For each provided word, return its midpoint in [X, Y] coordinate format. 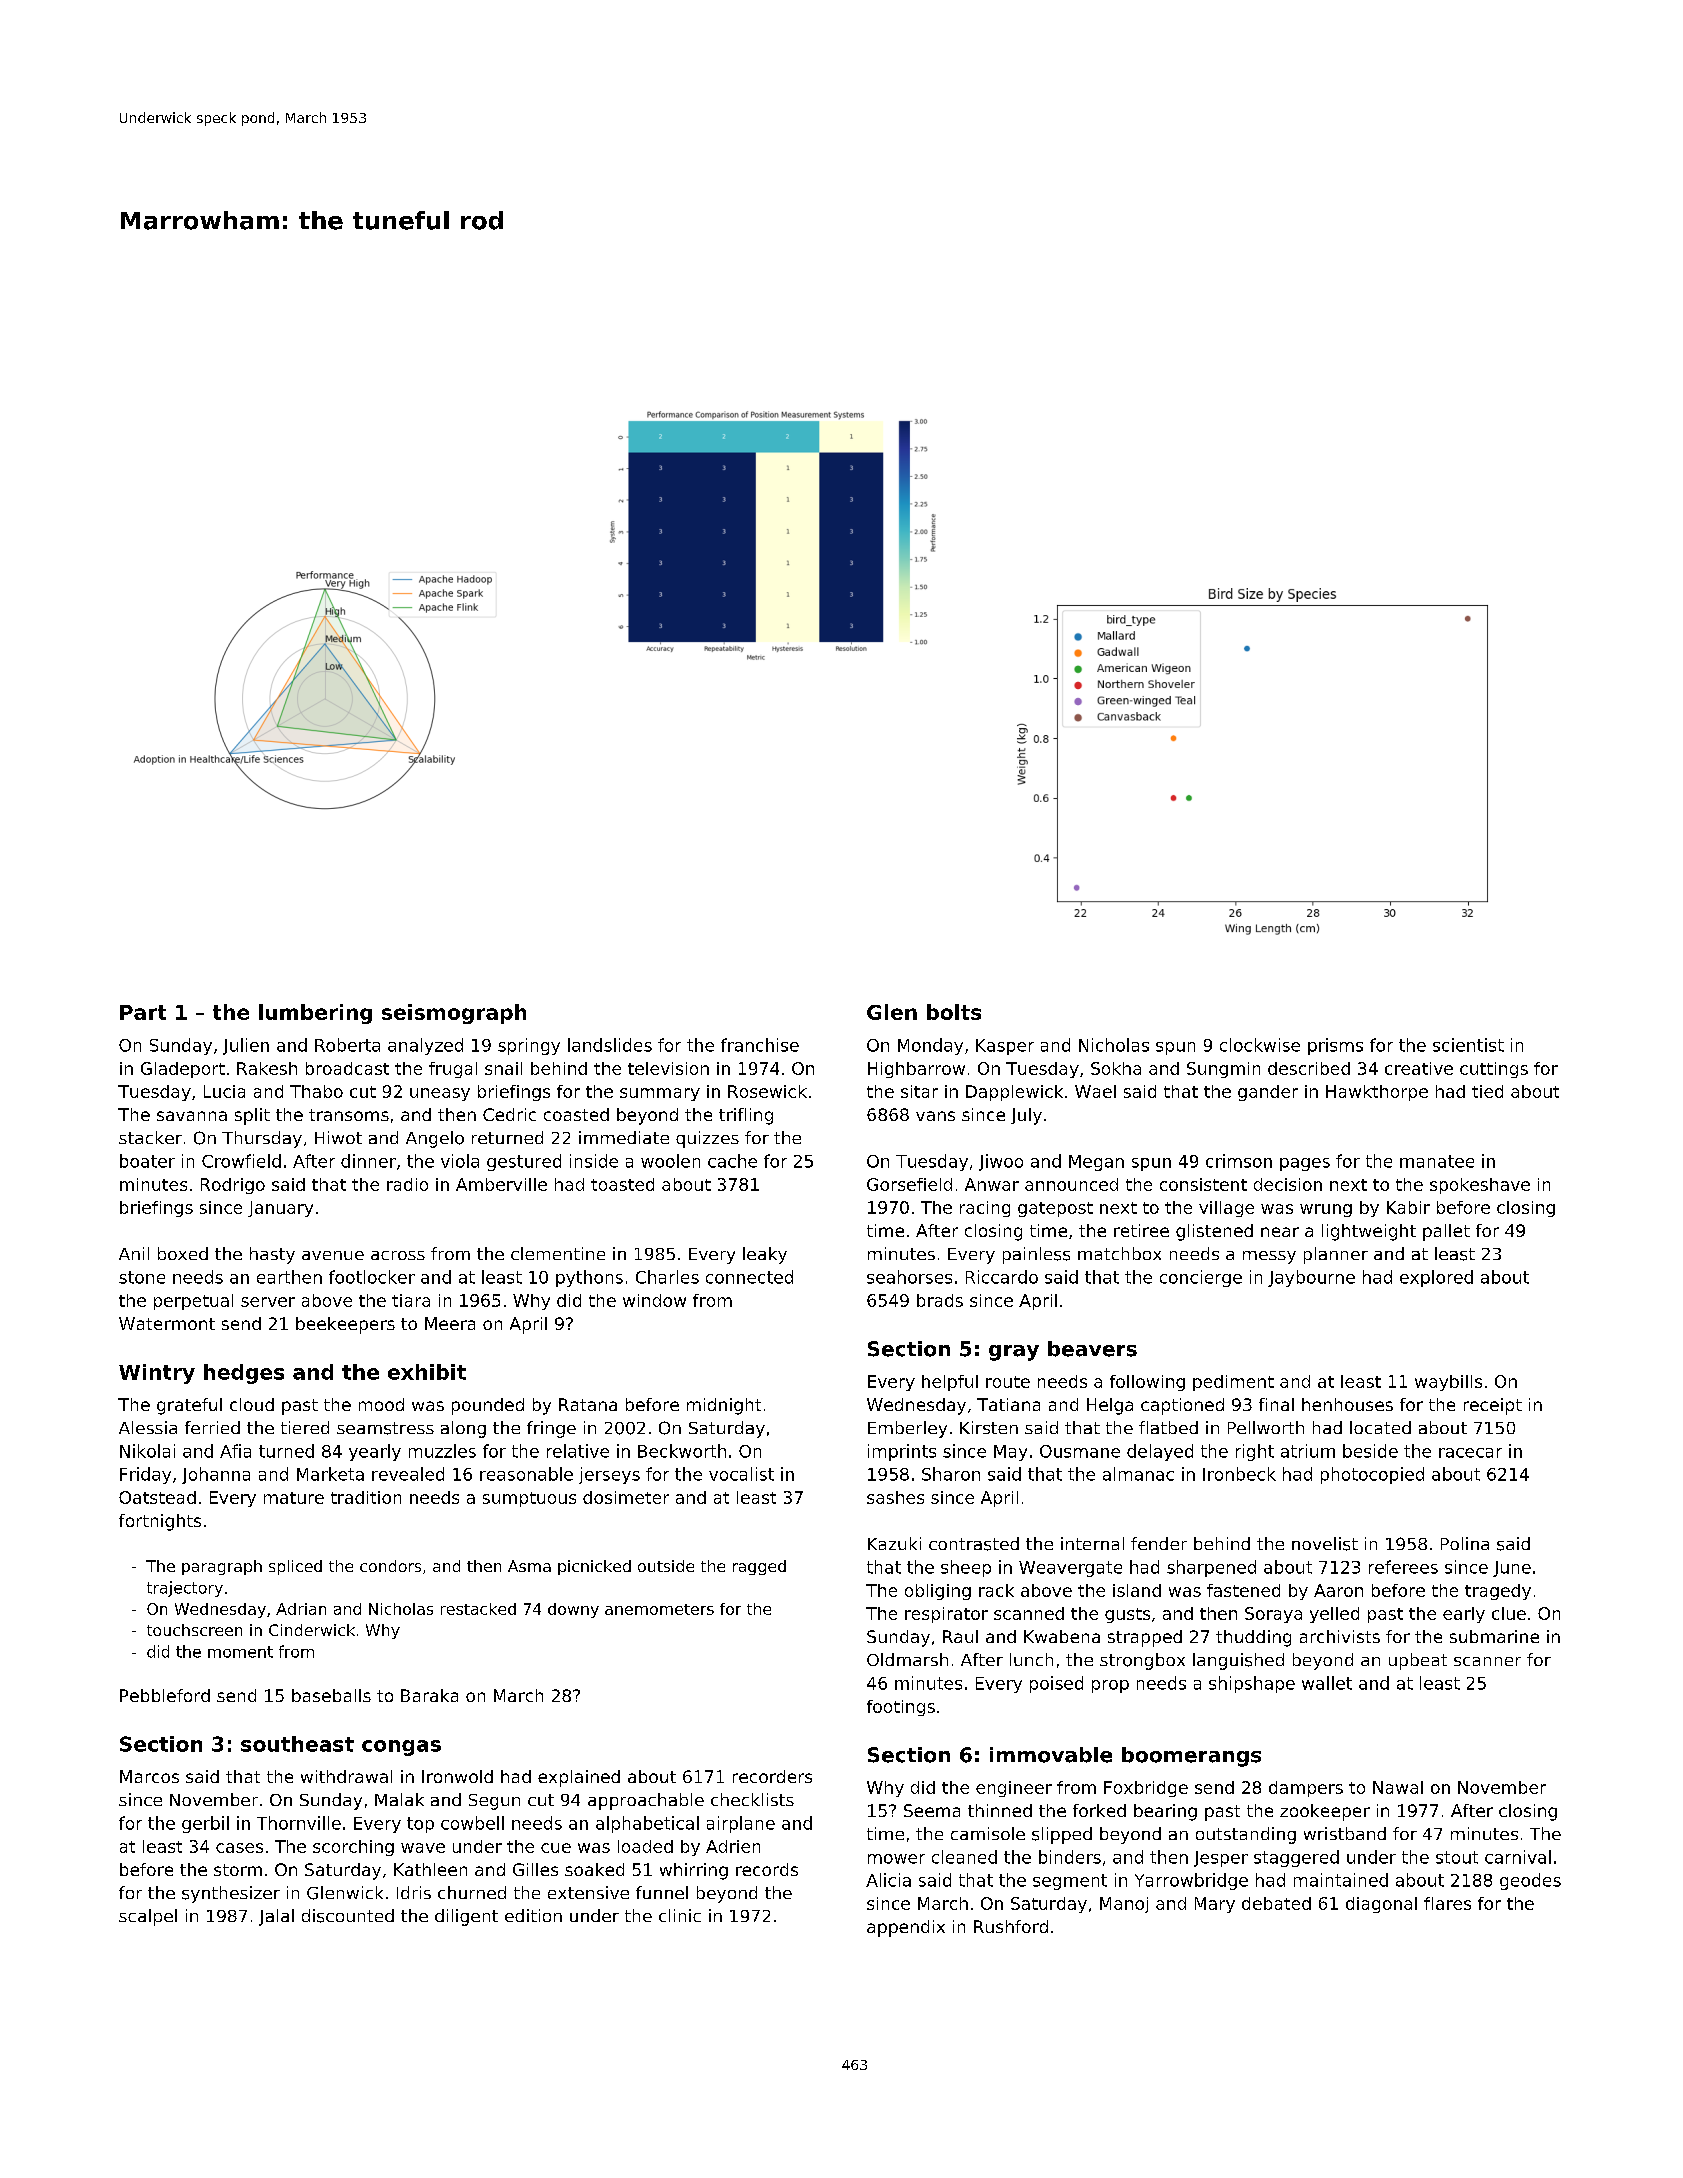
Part [143, 1012]
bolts [954, 1012]
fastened [1243, 1590]
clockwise [1260, 1045]
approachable [646, 1801]
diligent [466, 1917]
